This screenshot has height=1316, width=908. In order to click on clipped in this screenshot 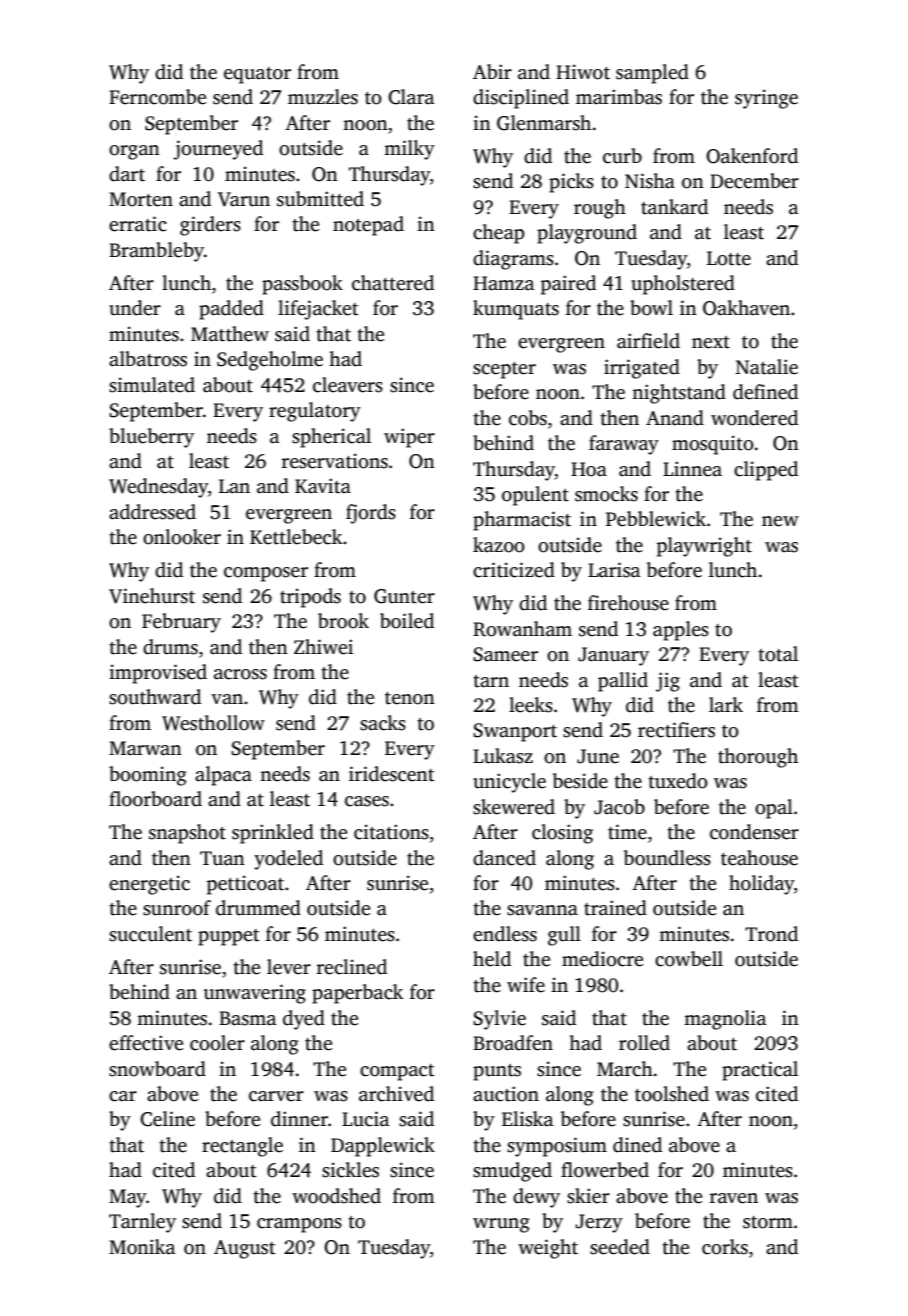, I will do `click(766, 471)`.
